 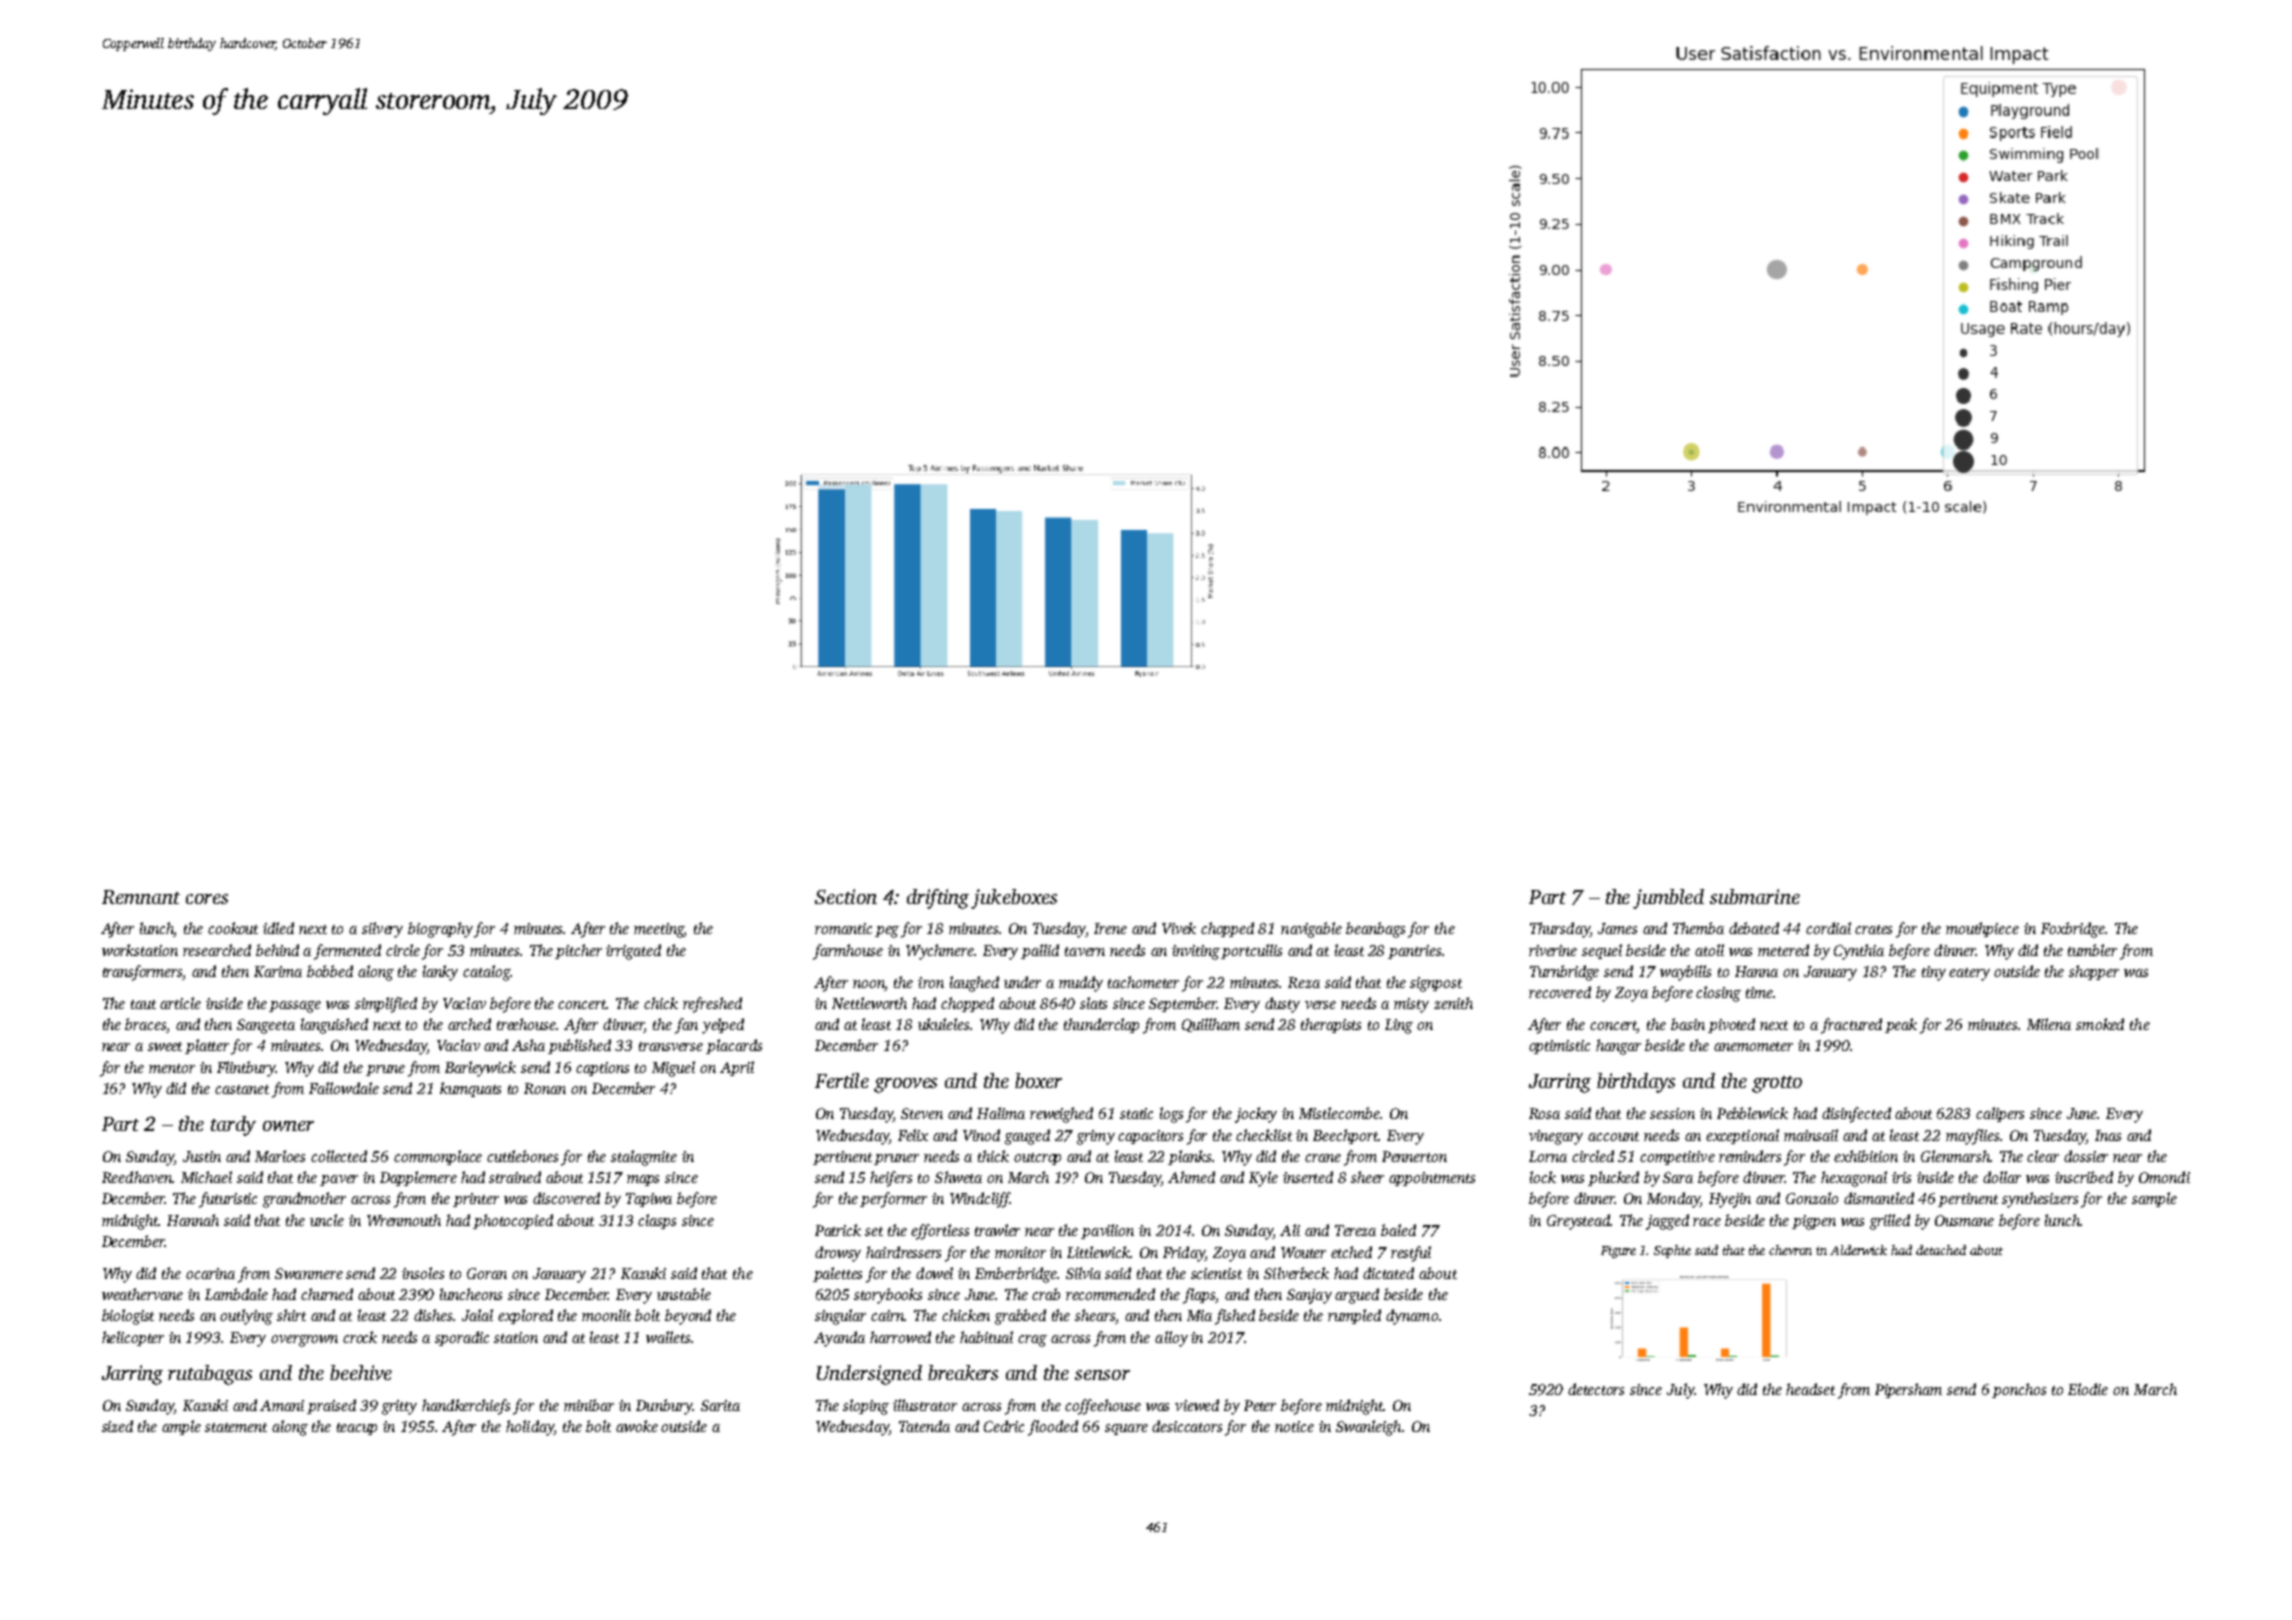 I want to click on notice, so click(x=1294, y=1426).
